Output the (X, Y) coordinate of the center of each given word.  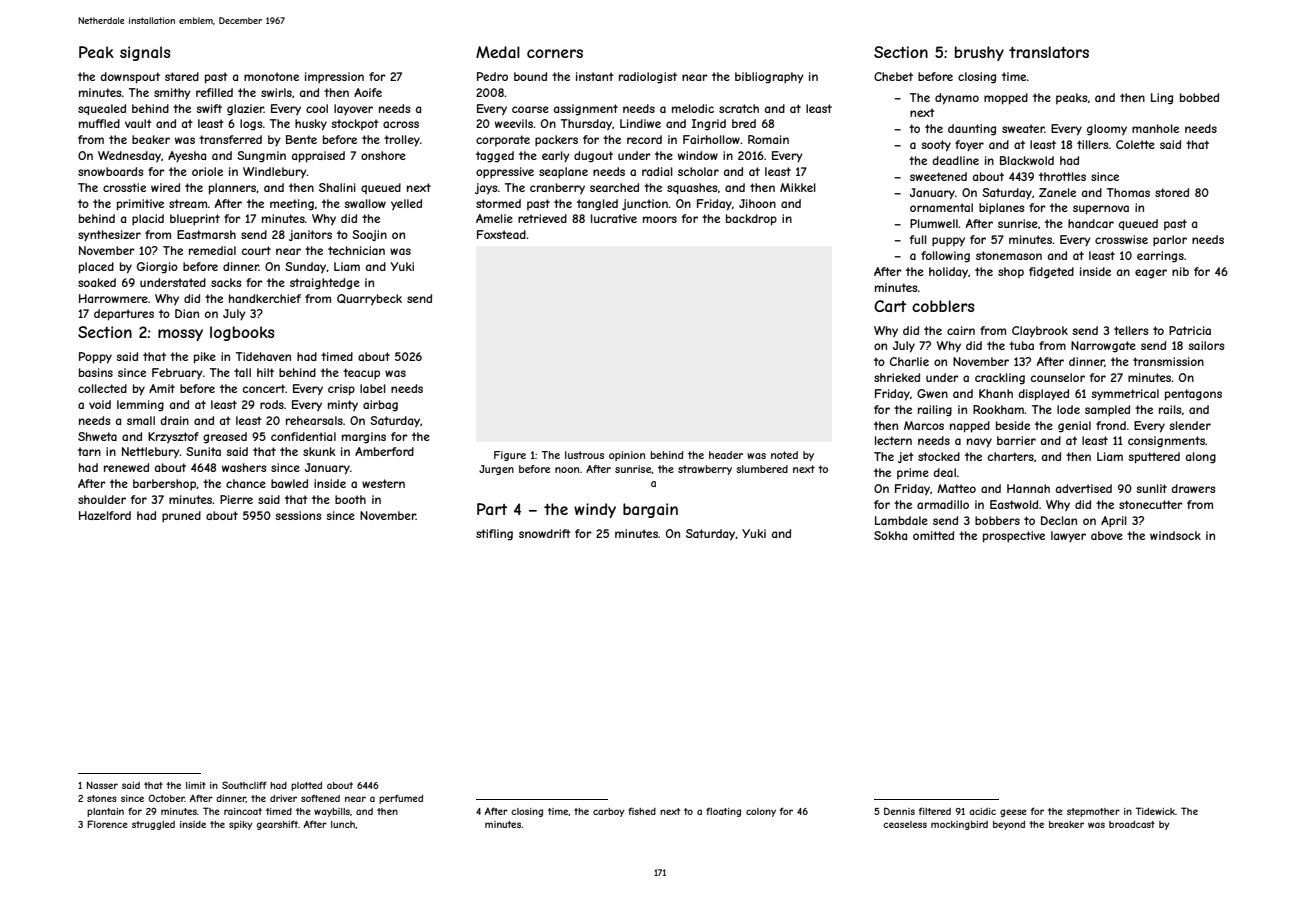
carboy (609, 812)
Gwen (932, 393)
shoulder (102, 499)
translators (1049, 52)
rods (272, 404)
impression (334, 77)
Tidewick (1155, 811)
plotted (306, 786)
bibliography (769, 78)
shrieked (897, 377)
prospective (1014, 537)
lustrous (584, 455)
